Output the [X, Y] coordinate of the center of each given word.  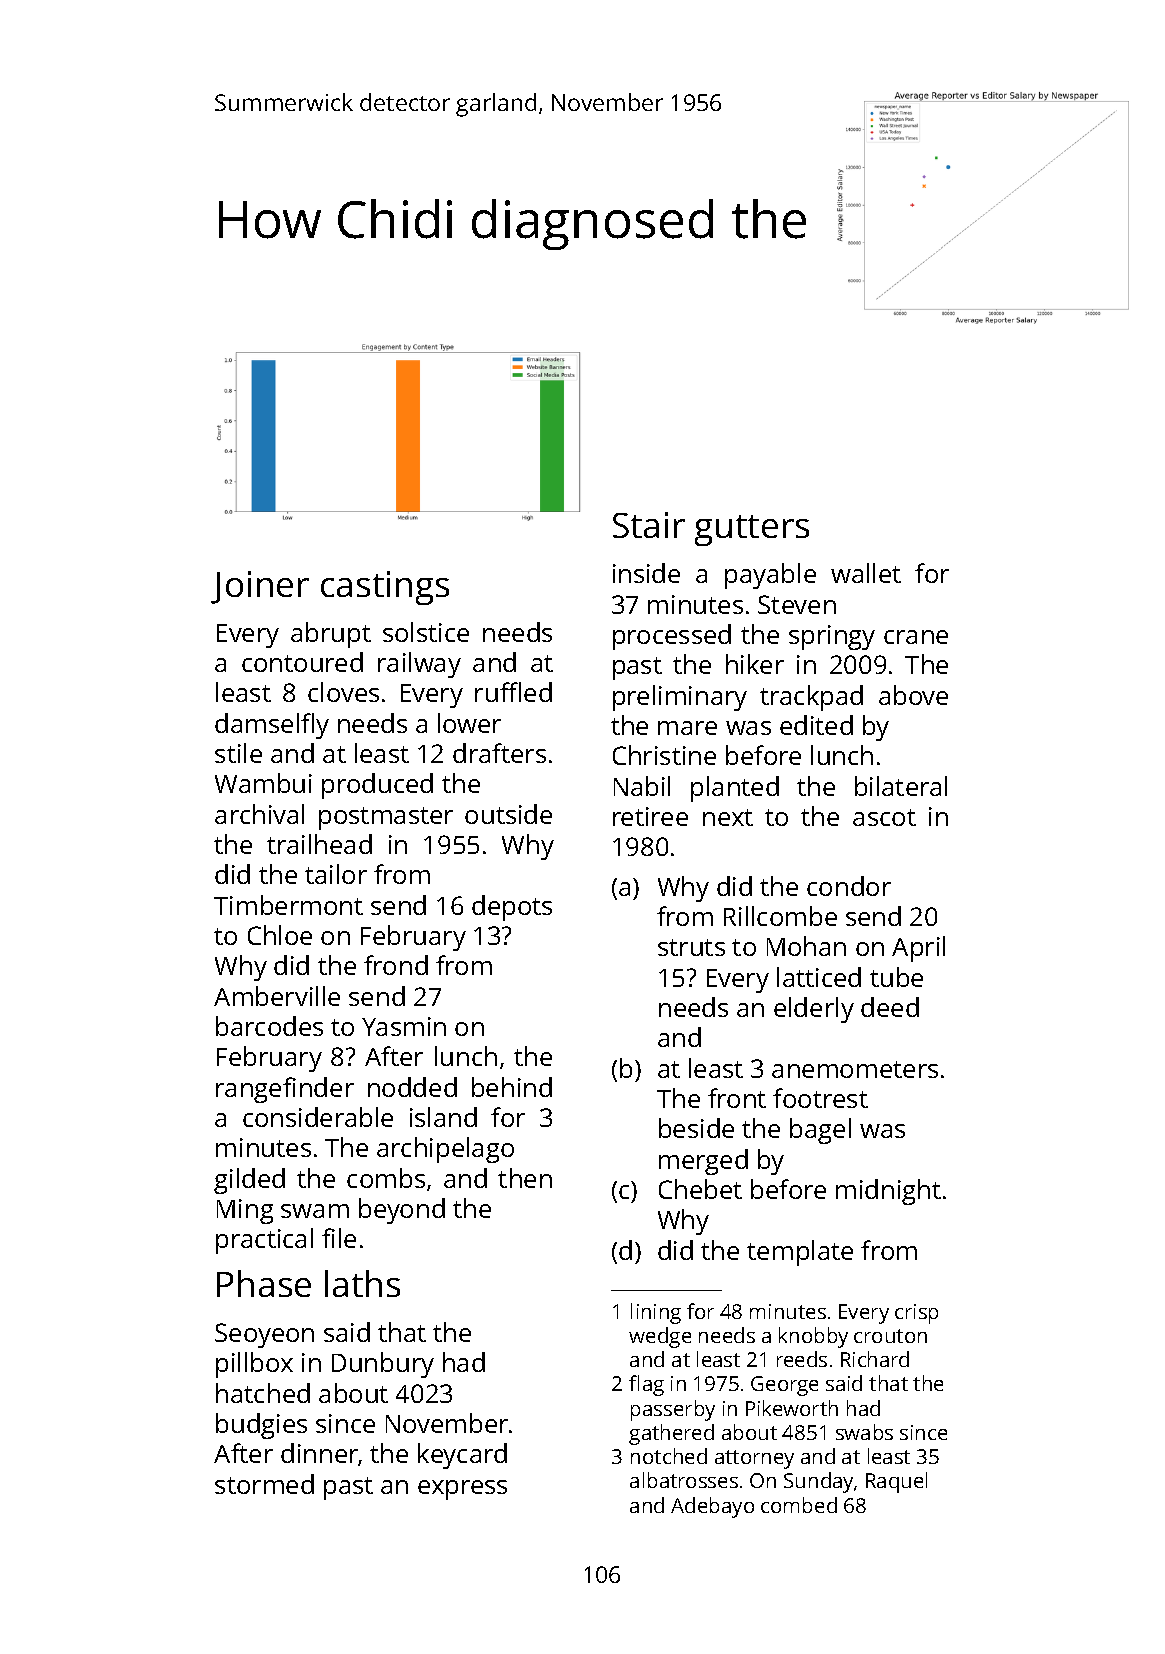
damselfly [272, 726]
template [800, 1253]
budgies [261, 1426]
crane [916, 637]
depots [512, 908]
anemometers [855, 1069]
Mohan [806, 946]
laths [362, 1283]
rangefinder [285, 1090]
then [525, 1178]
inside [646, 573]
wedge [660, 1337]
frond [396, 965]
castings [385, 588]
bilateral [901, 786]
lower [469, 723]
